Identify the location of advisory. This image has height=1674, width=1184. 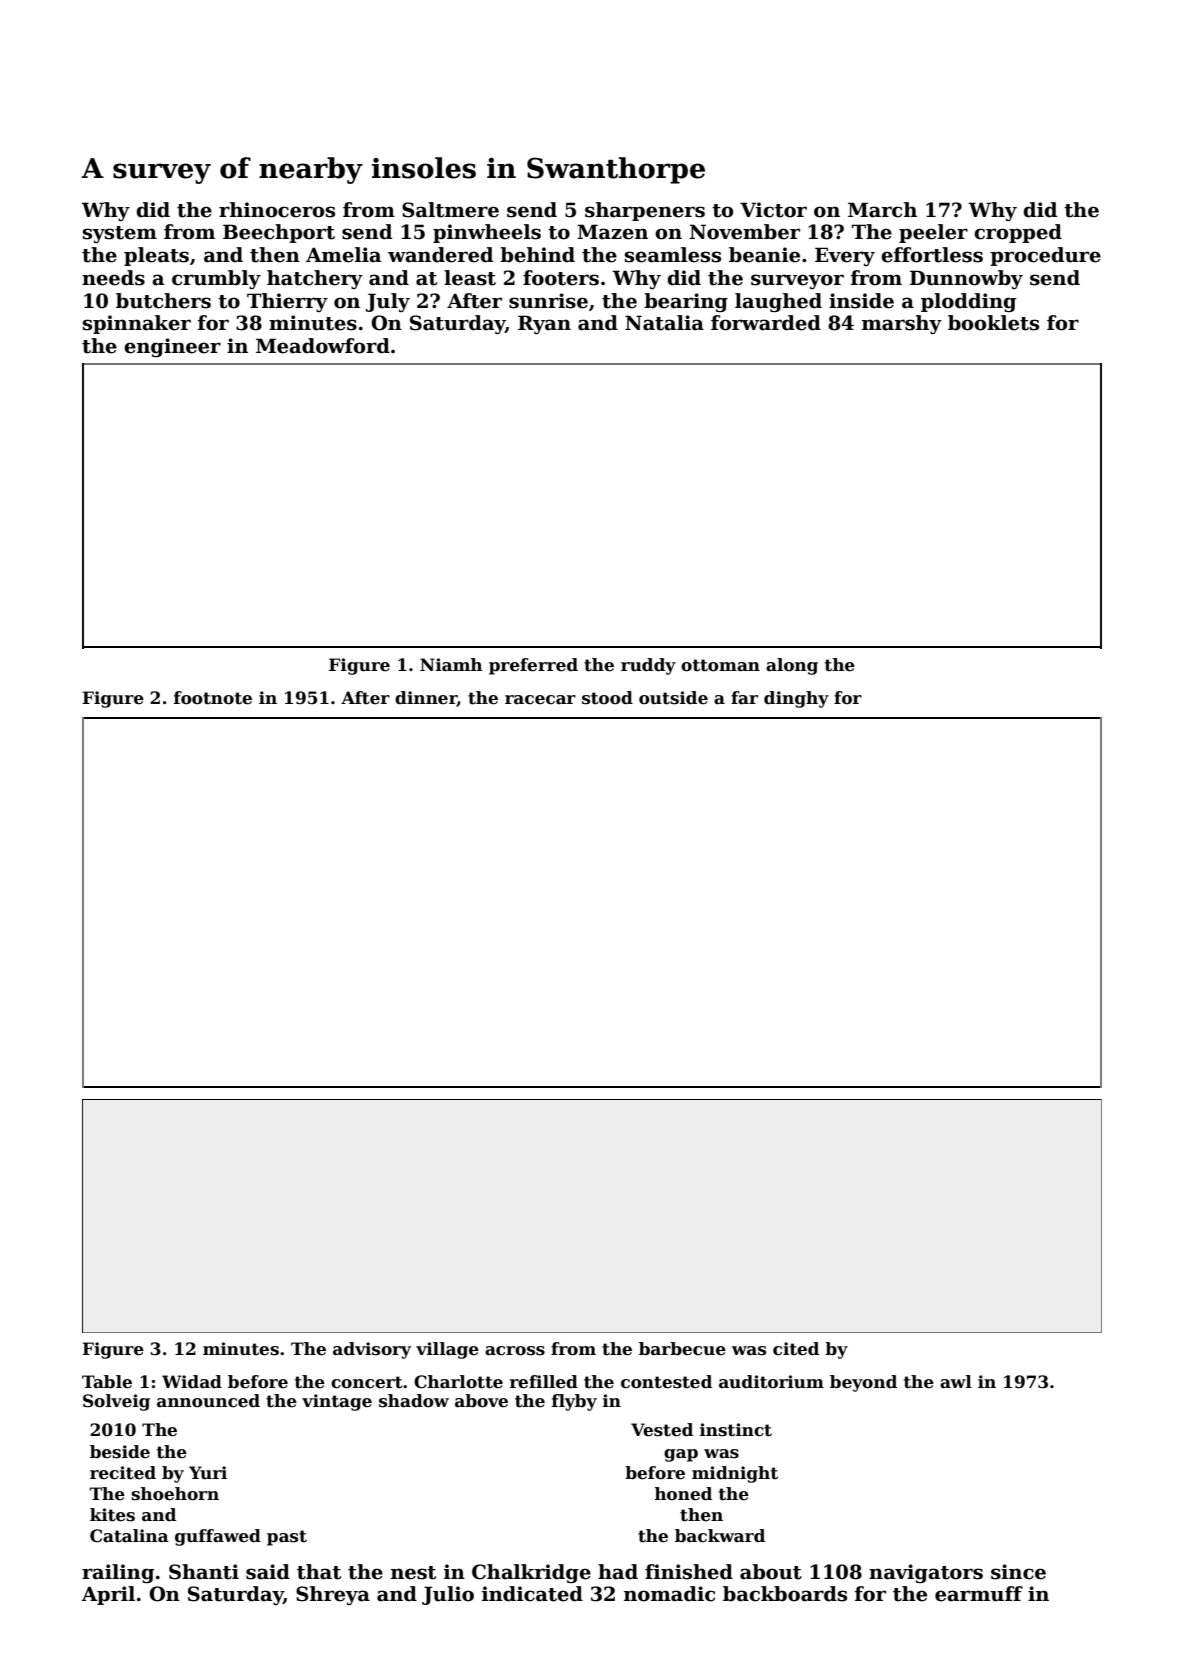
(372, 1350).
